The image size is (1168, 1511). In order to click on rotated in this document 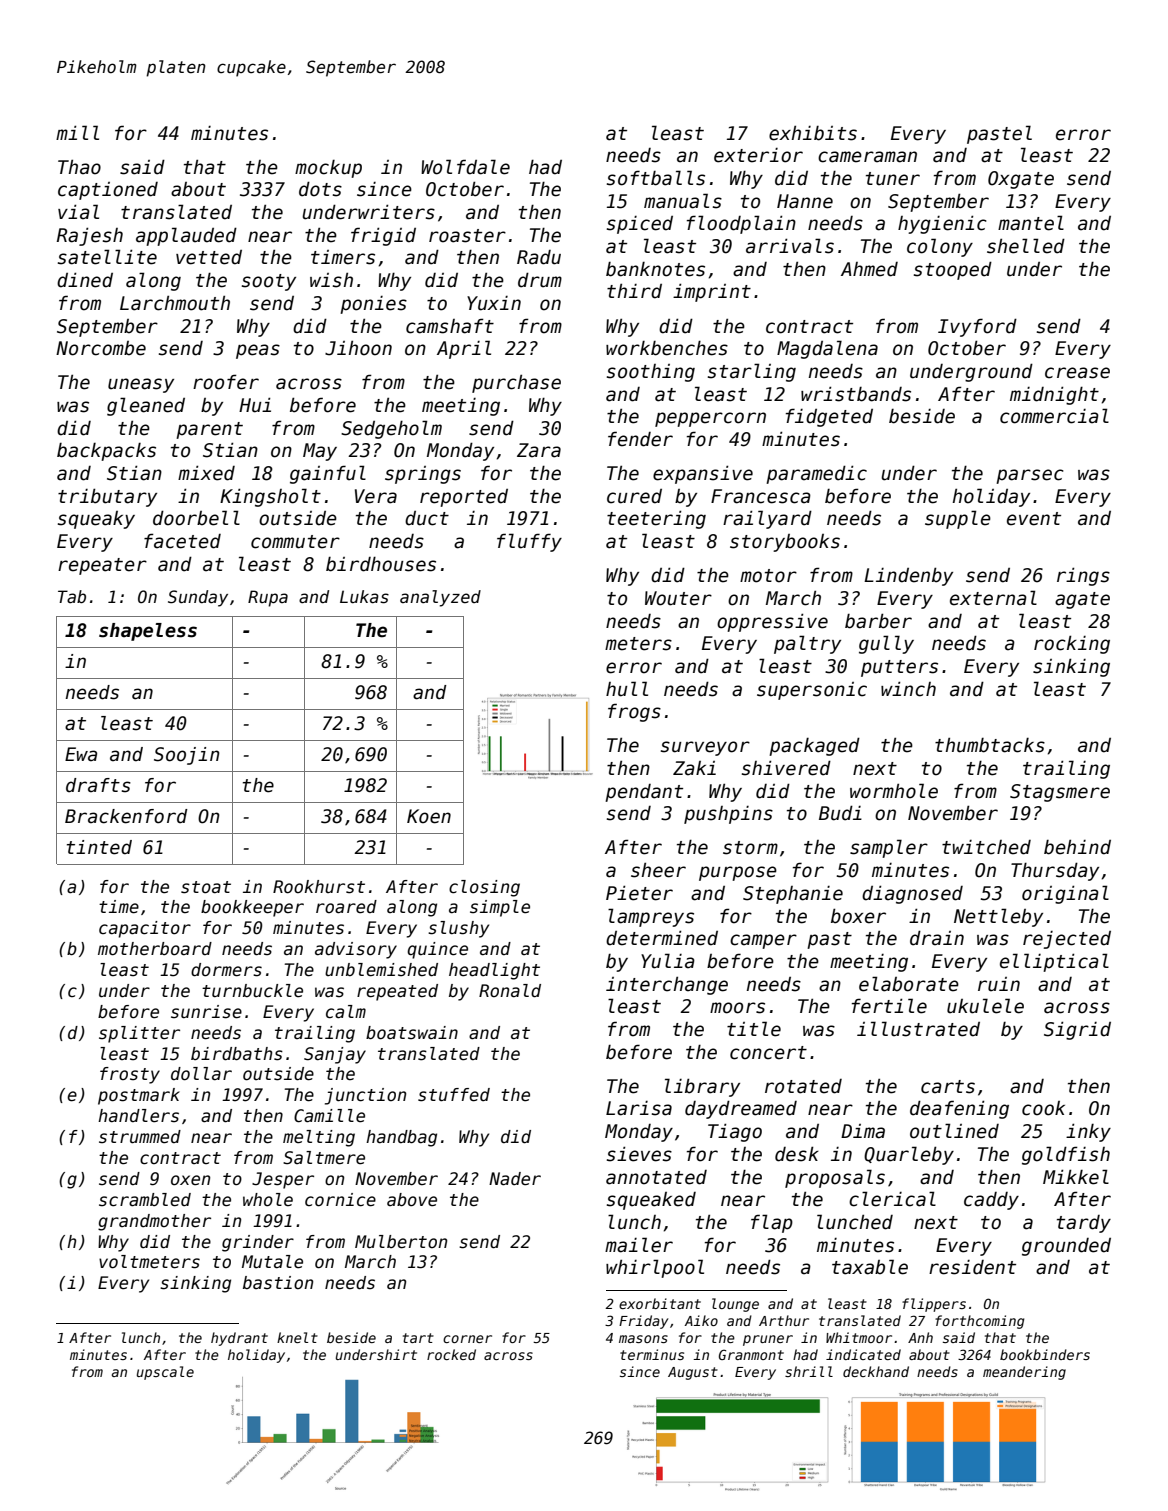, I will do `click(803, 1086)`.
